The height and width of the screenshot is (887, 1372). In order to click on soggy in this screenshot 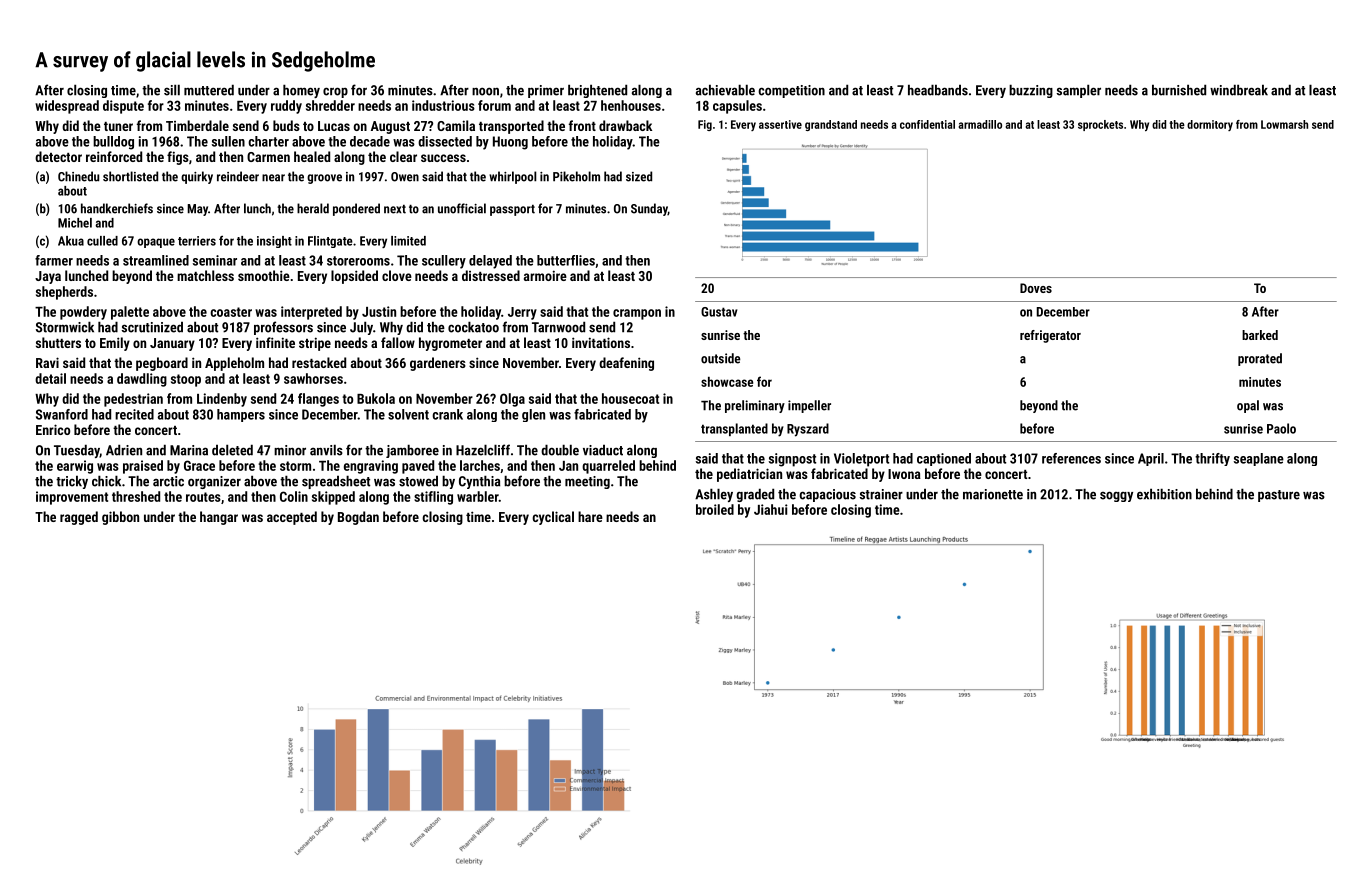, I will do `click(1116, 496)`.
